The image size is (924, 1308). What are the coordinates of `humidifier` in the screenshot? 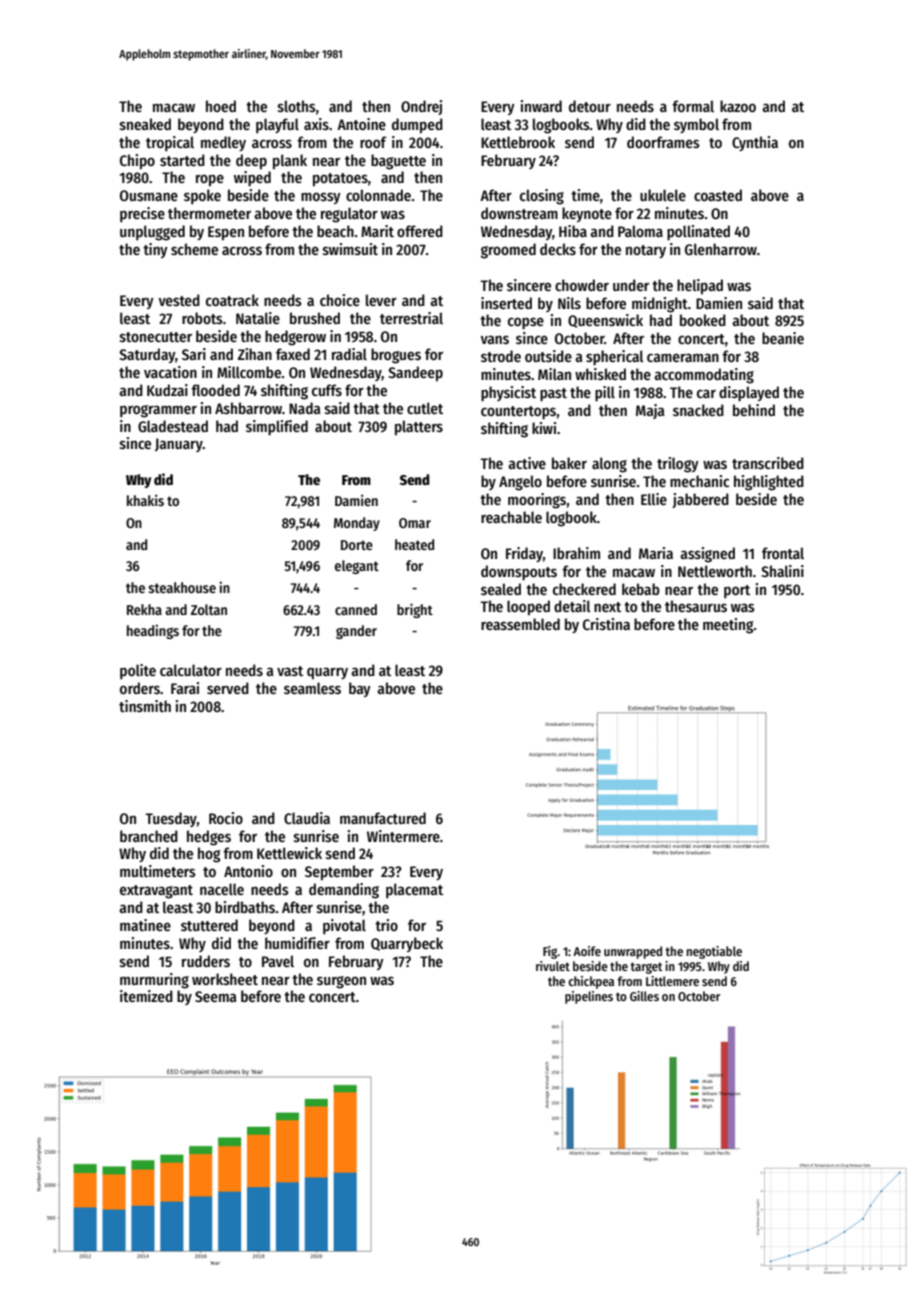 It's located at (297, 943).
